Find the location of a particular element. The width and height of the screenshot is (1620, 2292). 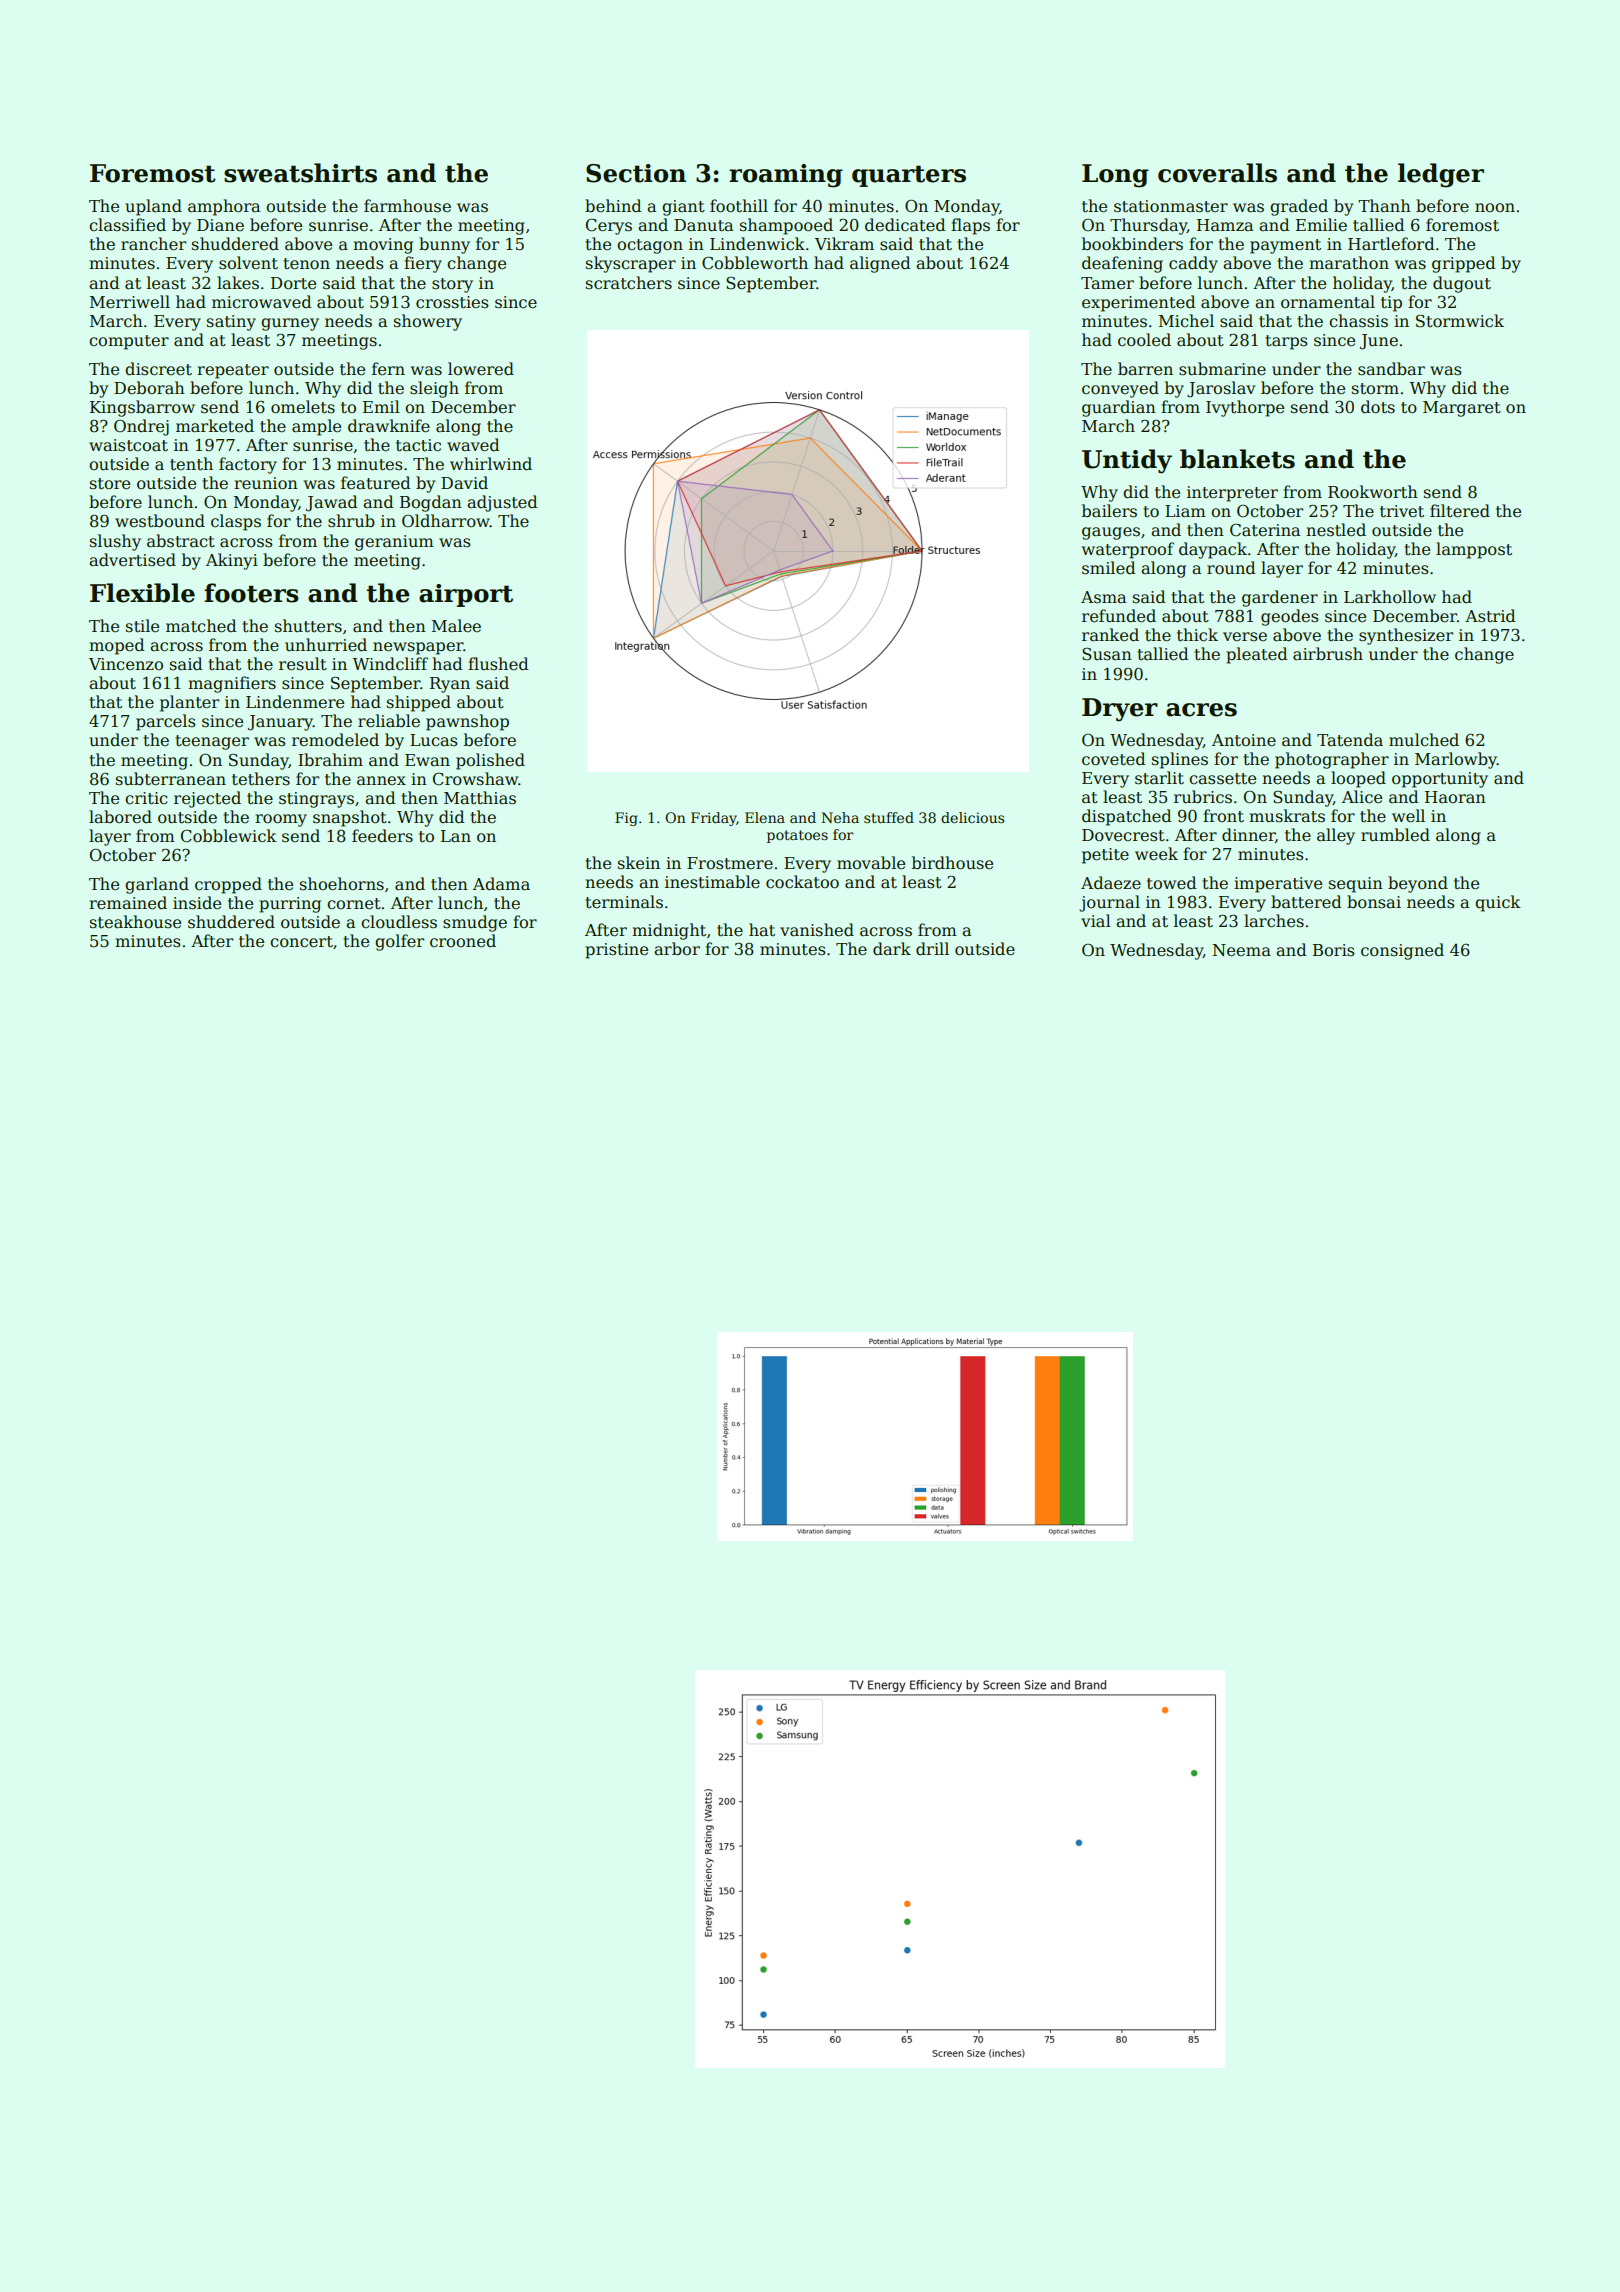

aligned is located at coordinates (880, 264).
